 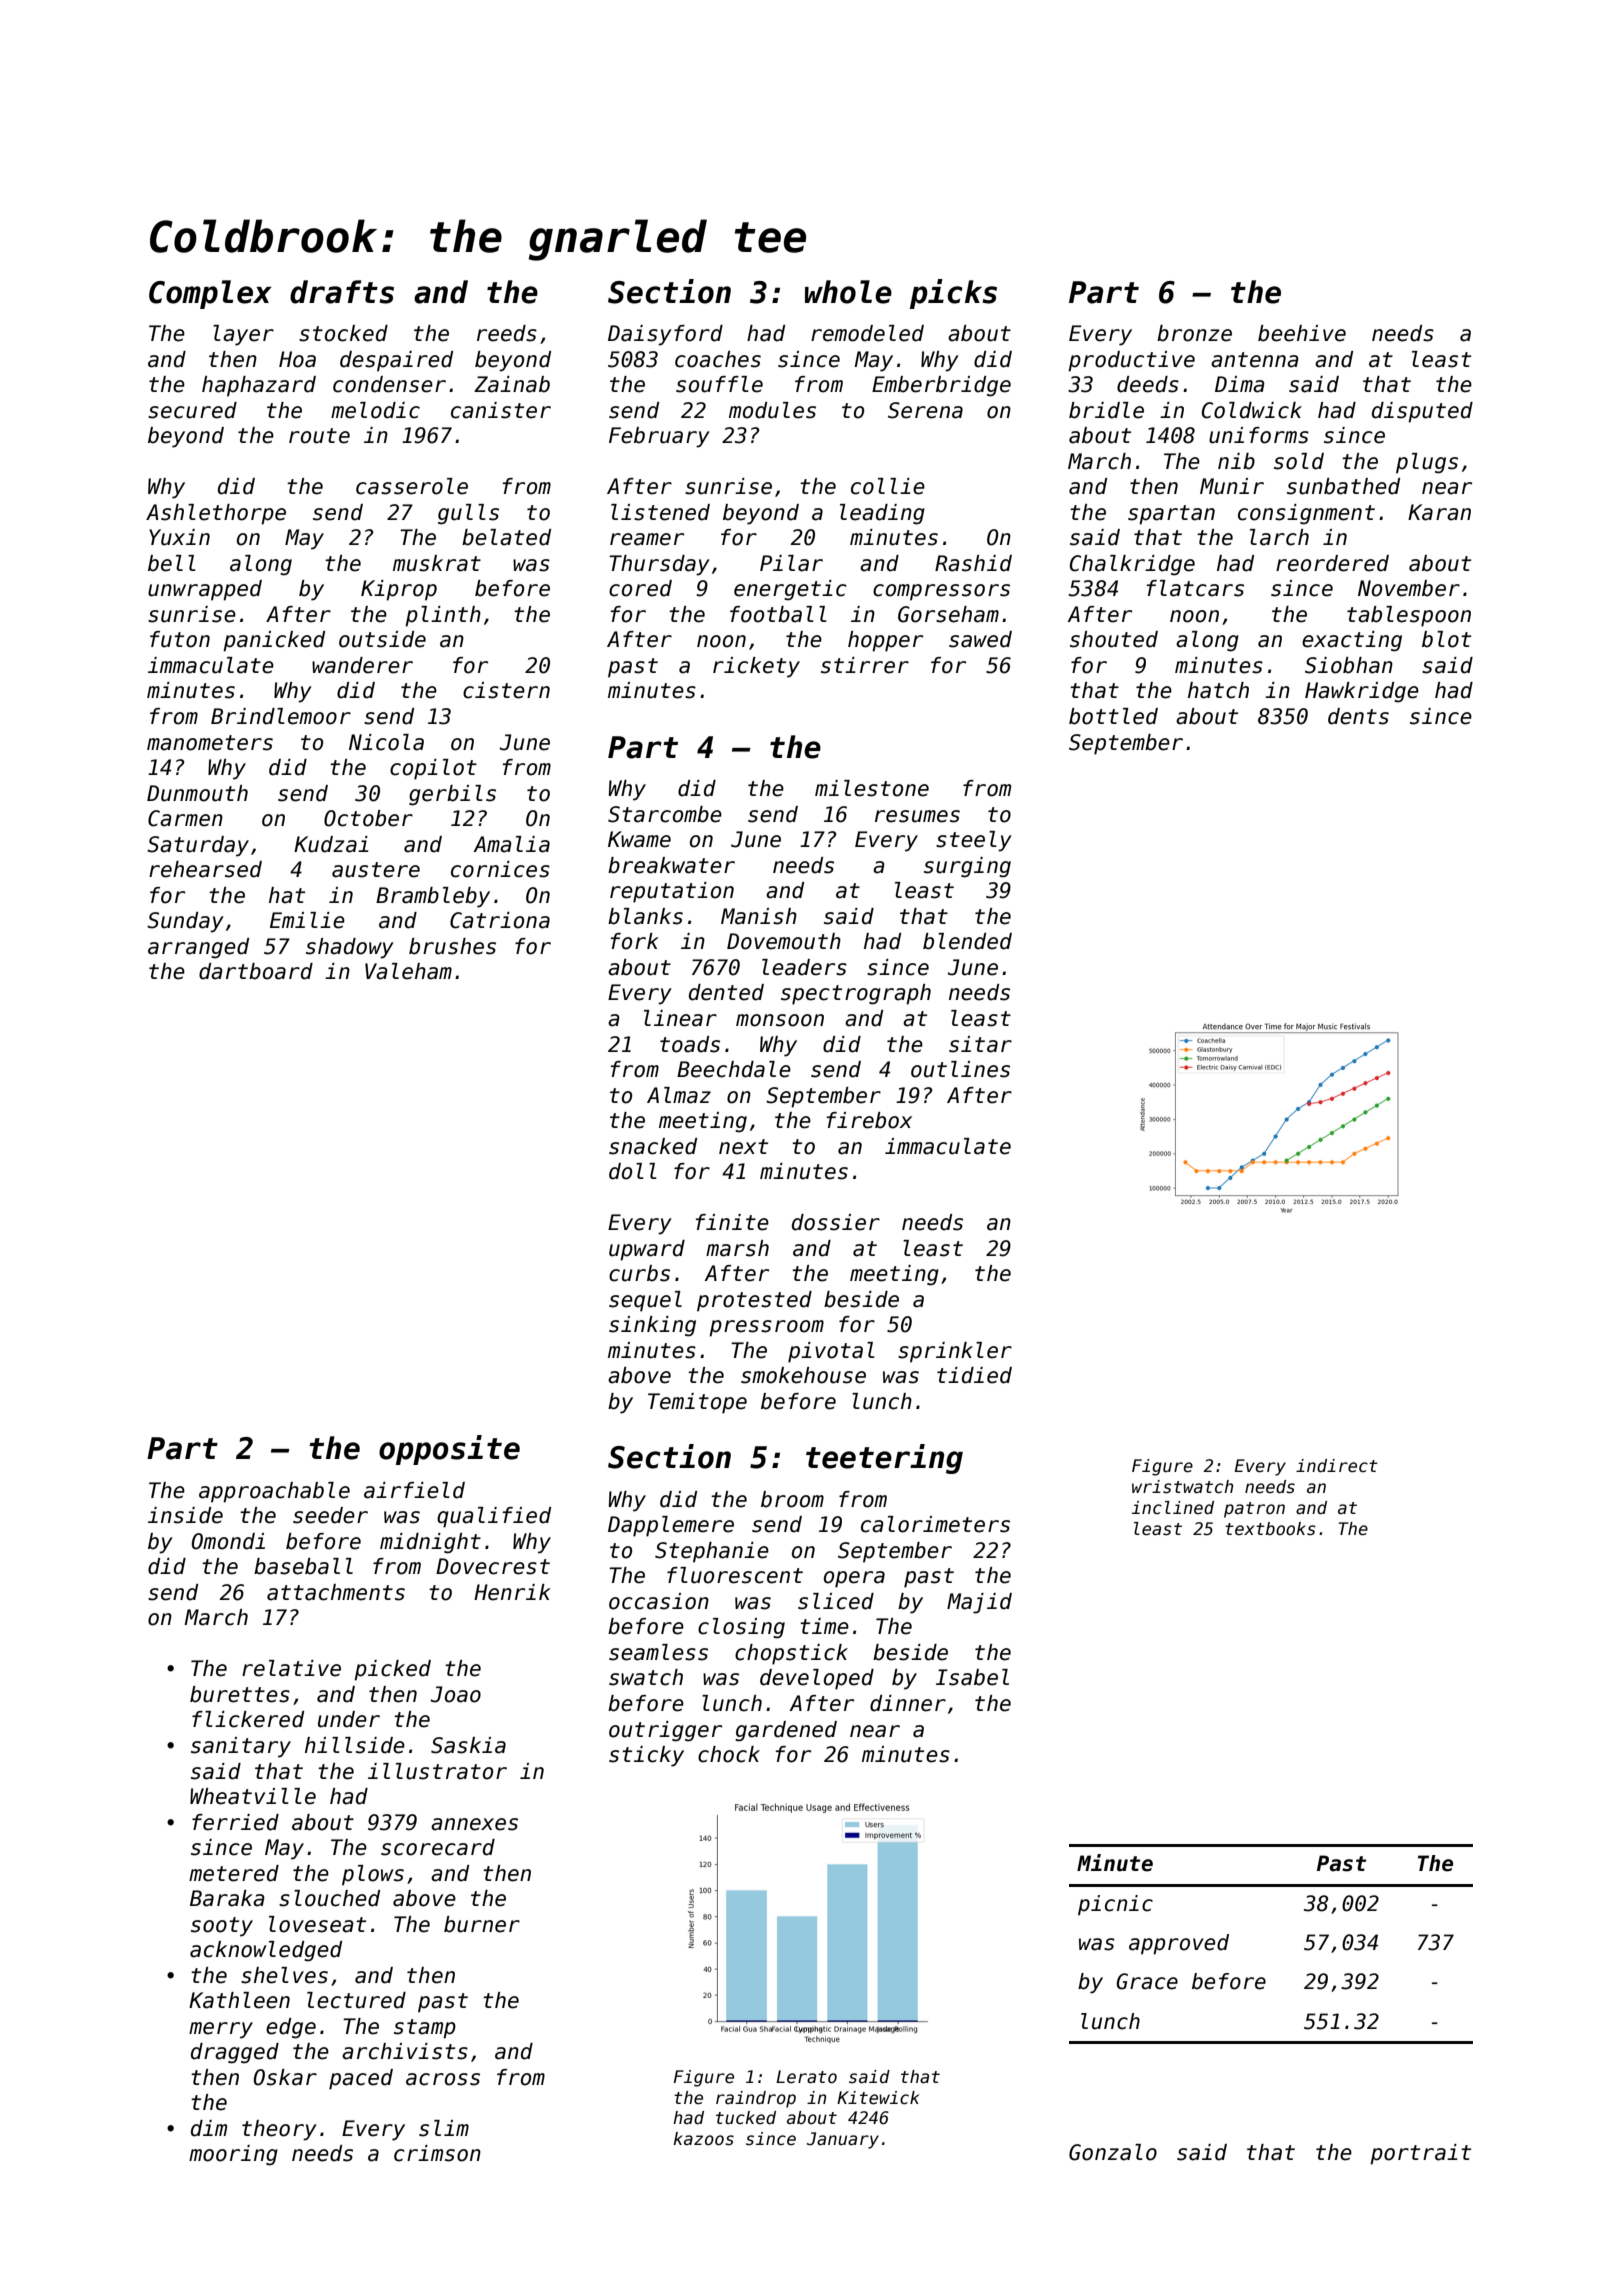 I want to click on disputed, so click(x=1422, y=412).
